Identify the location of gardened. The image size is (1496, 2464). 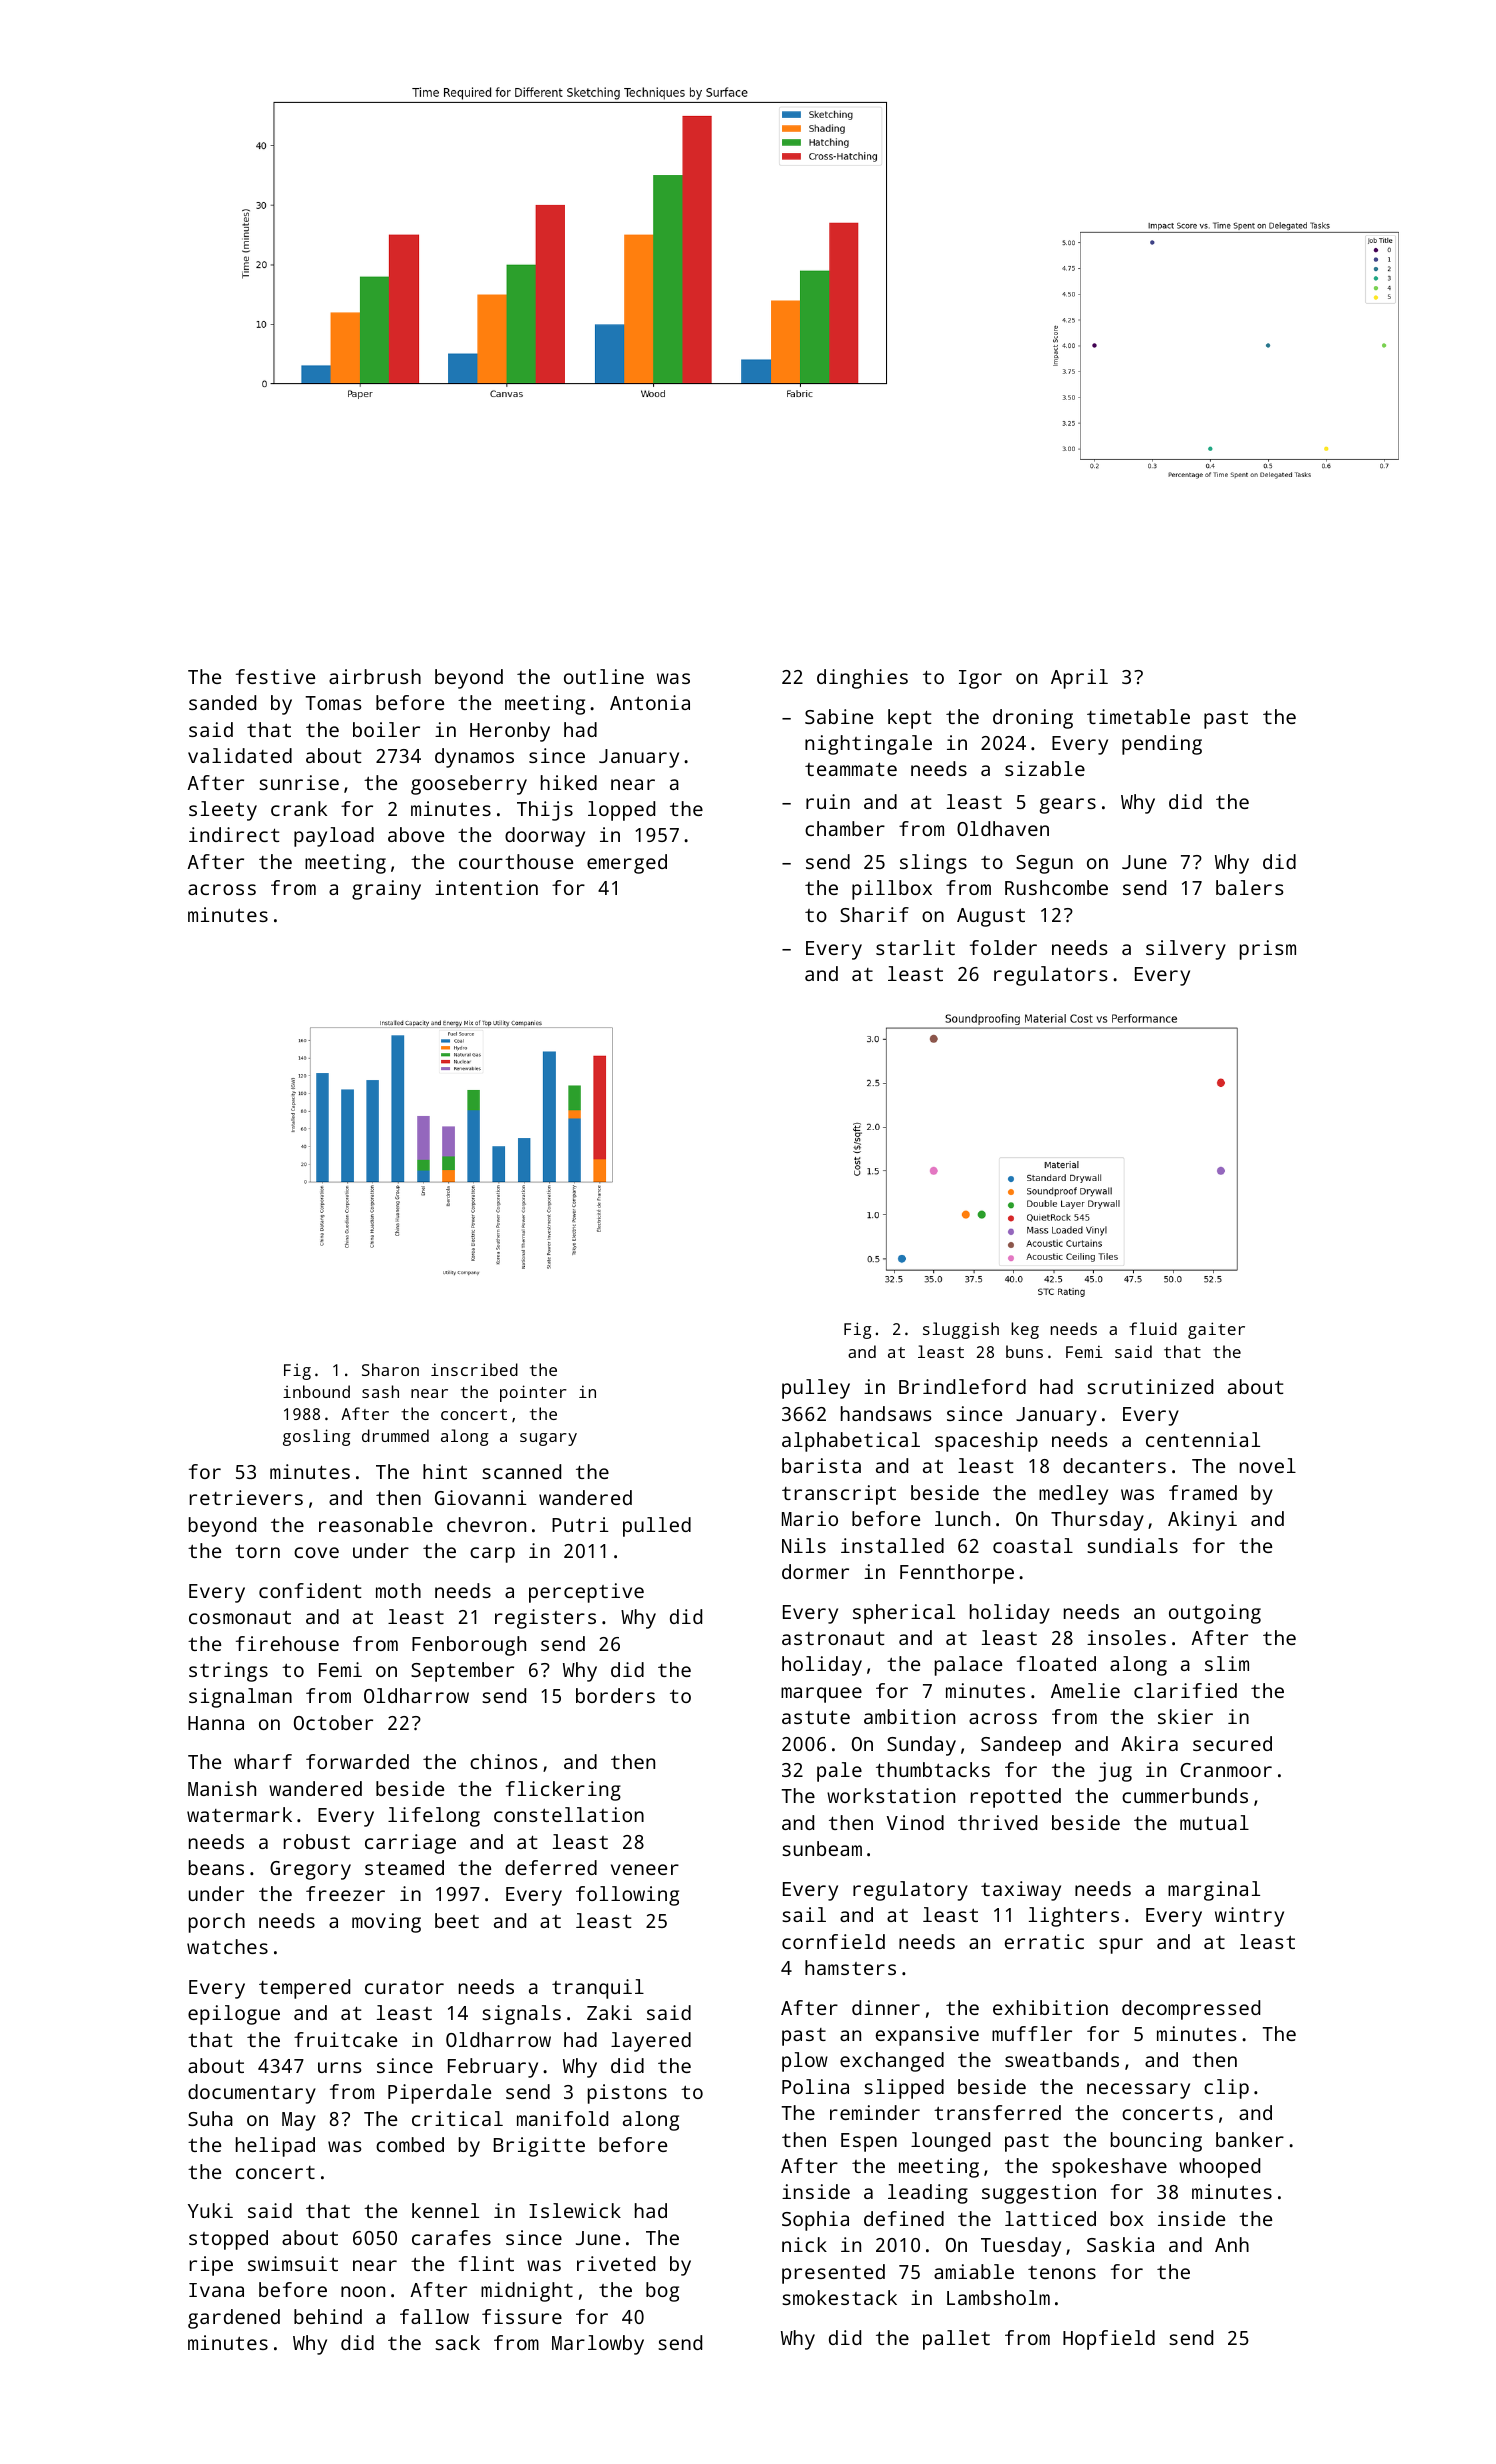
(234, 2319).
